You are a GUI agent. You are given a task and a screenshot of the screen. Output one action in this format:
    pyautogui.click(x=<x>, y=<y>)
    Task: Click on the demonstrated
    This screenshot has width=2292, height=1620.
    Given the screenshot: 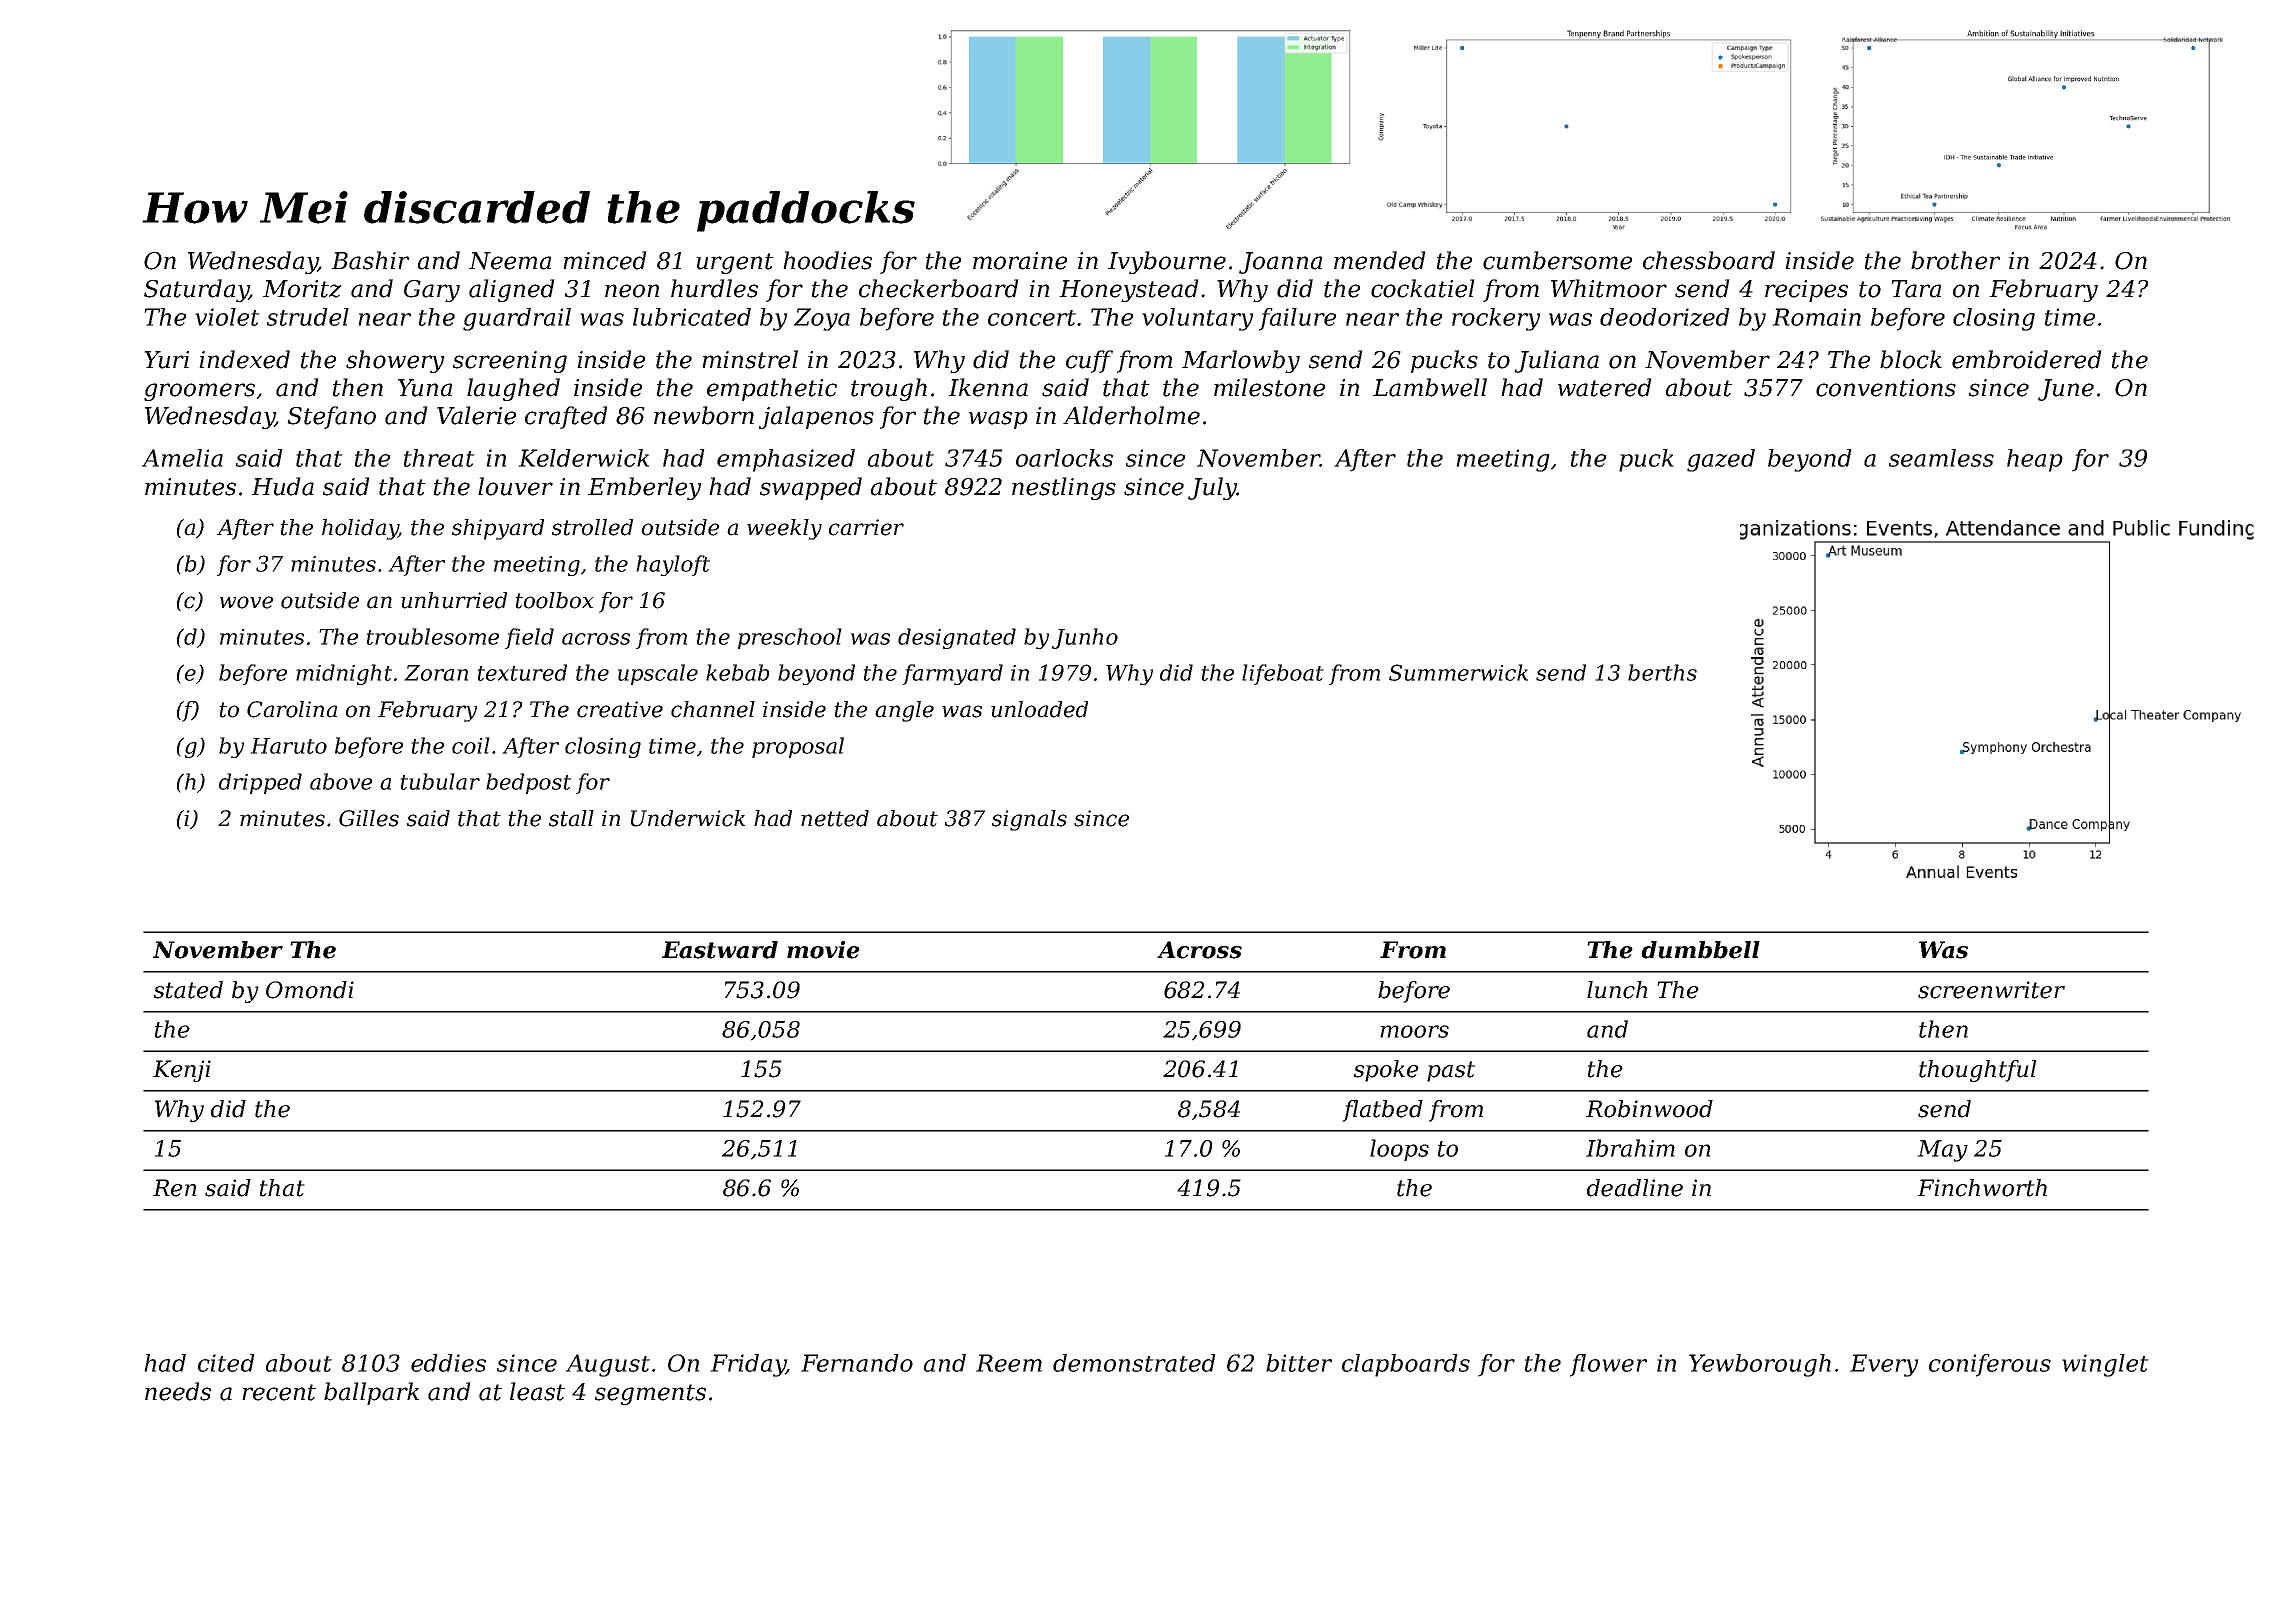 What is the action you would take?
    pyautogui.click(x=1134, y=1363)
